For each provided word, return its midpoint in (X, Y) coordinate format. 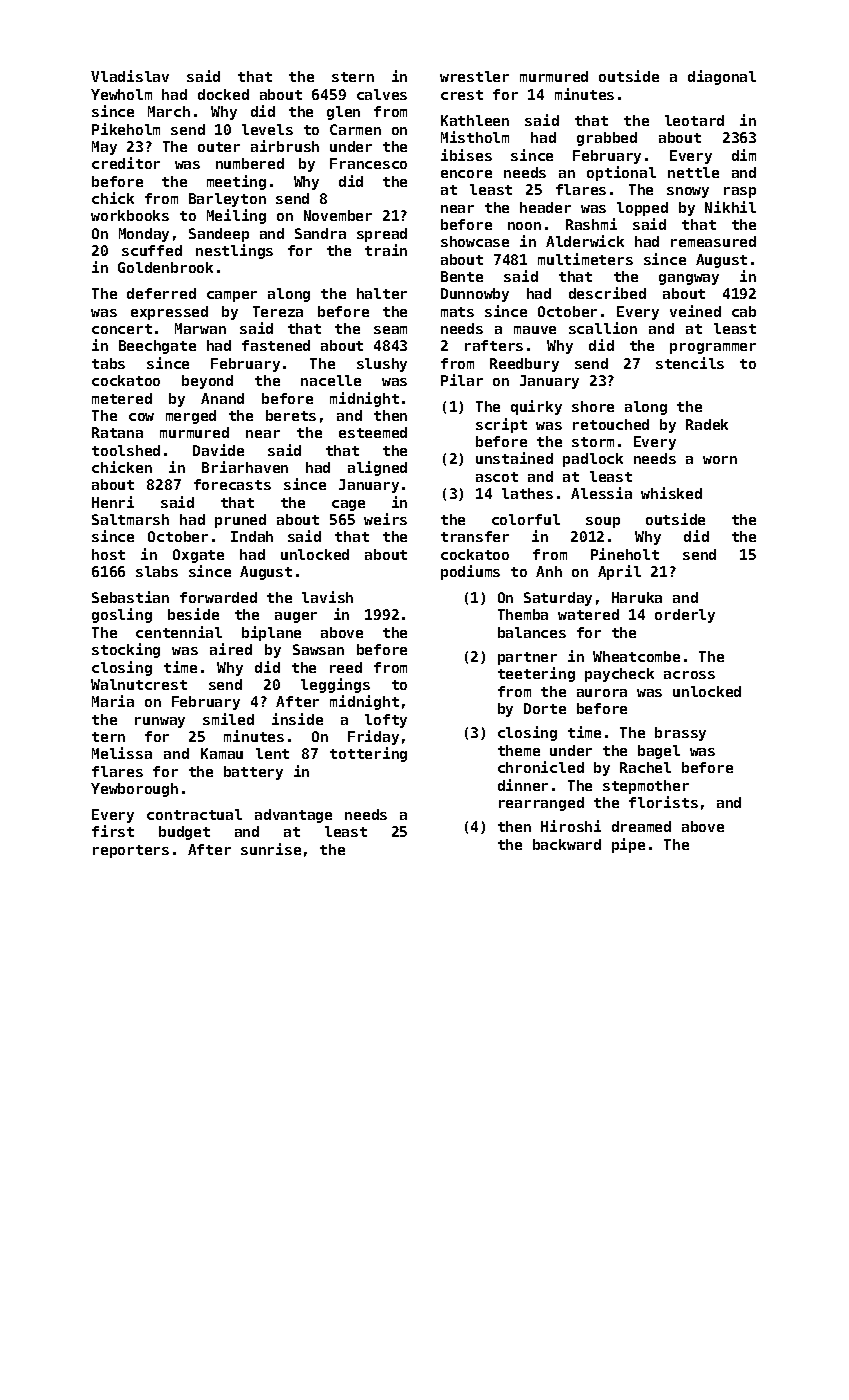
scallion (603, 328)
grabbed (607, 139)
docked (223, 94)
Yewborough (134, 790)
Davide (218, 450)
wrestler (474, 76)
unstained (514, 458)
